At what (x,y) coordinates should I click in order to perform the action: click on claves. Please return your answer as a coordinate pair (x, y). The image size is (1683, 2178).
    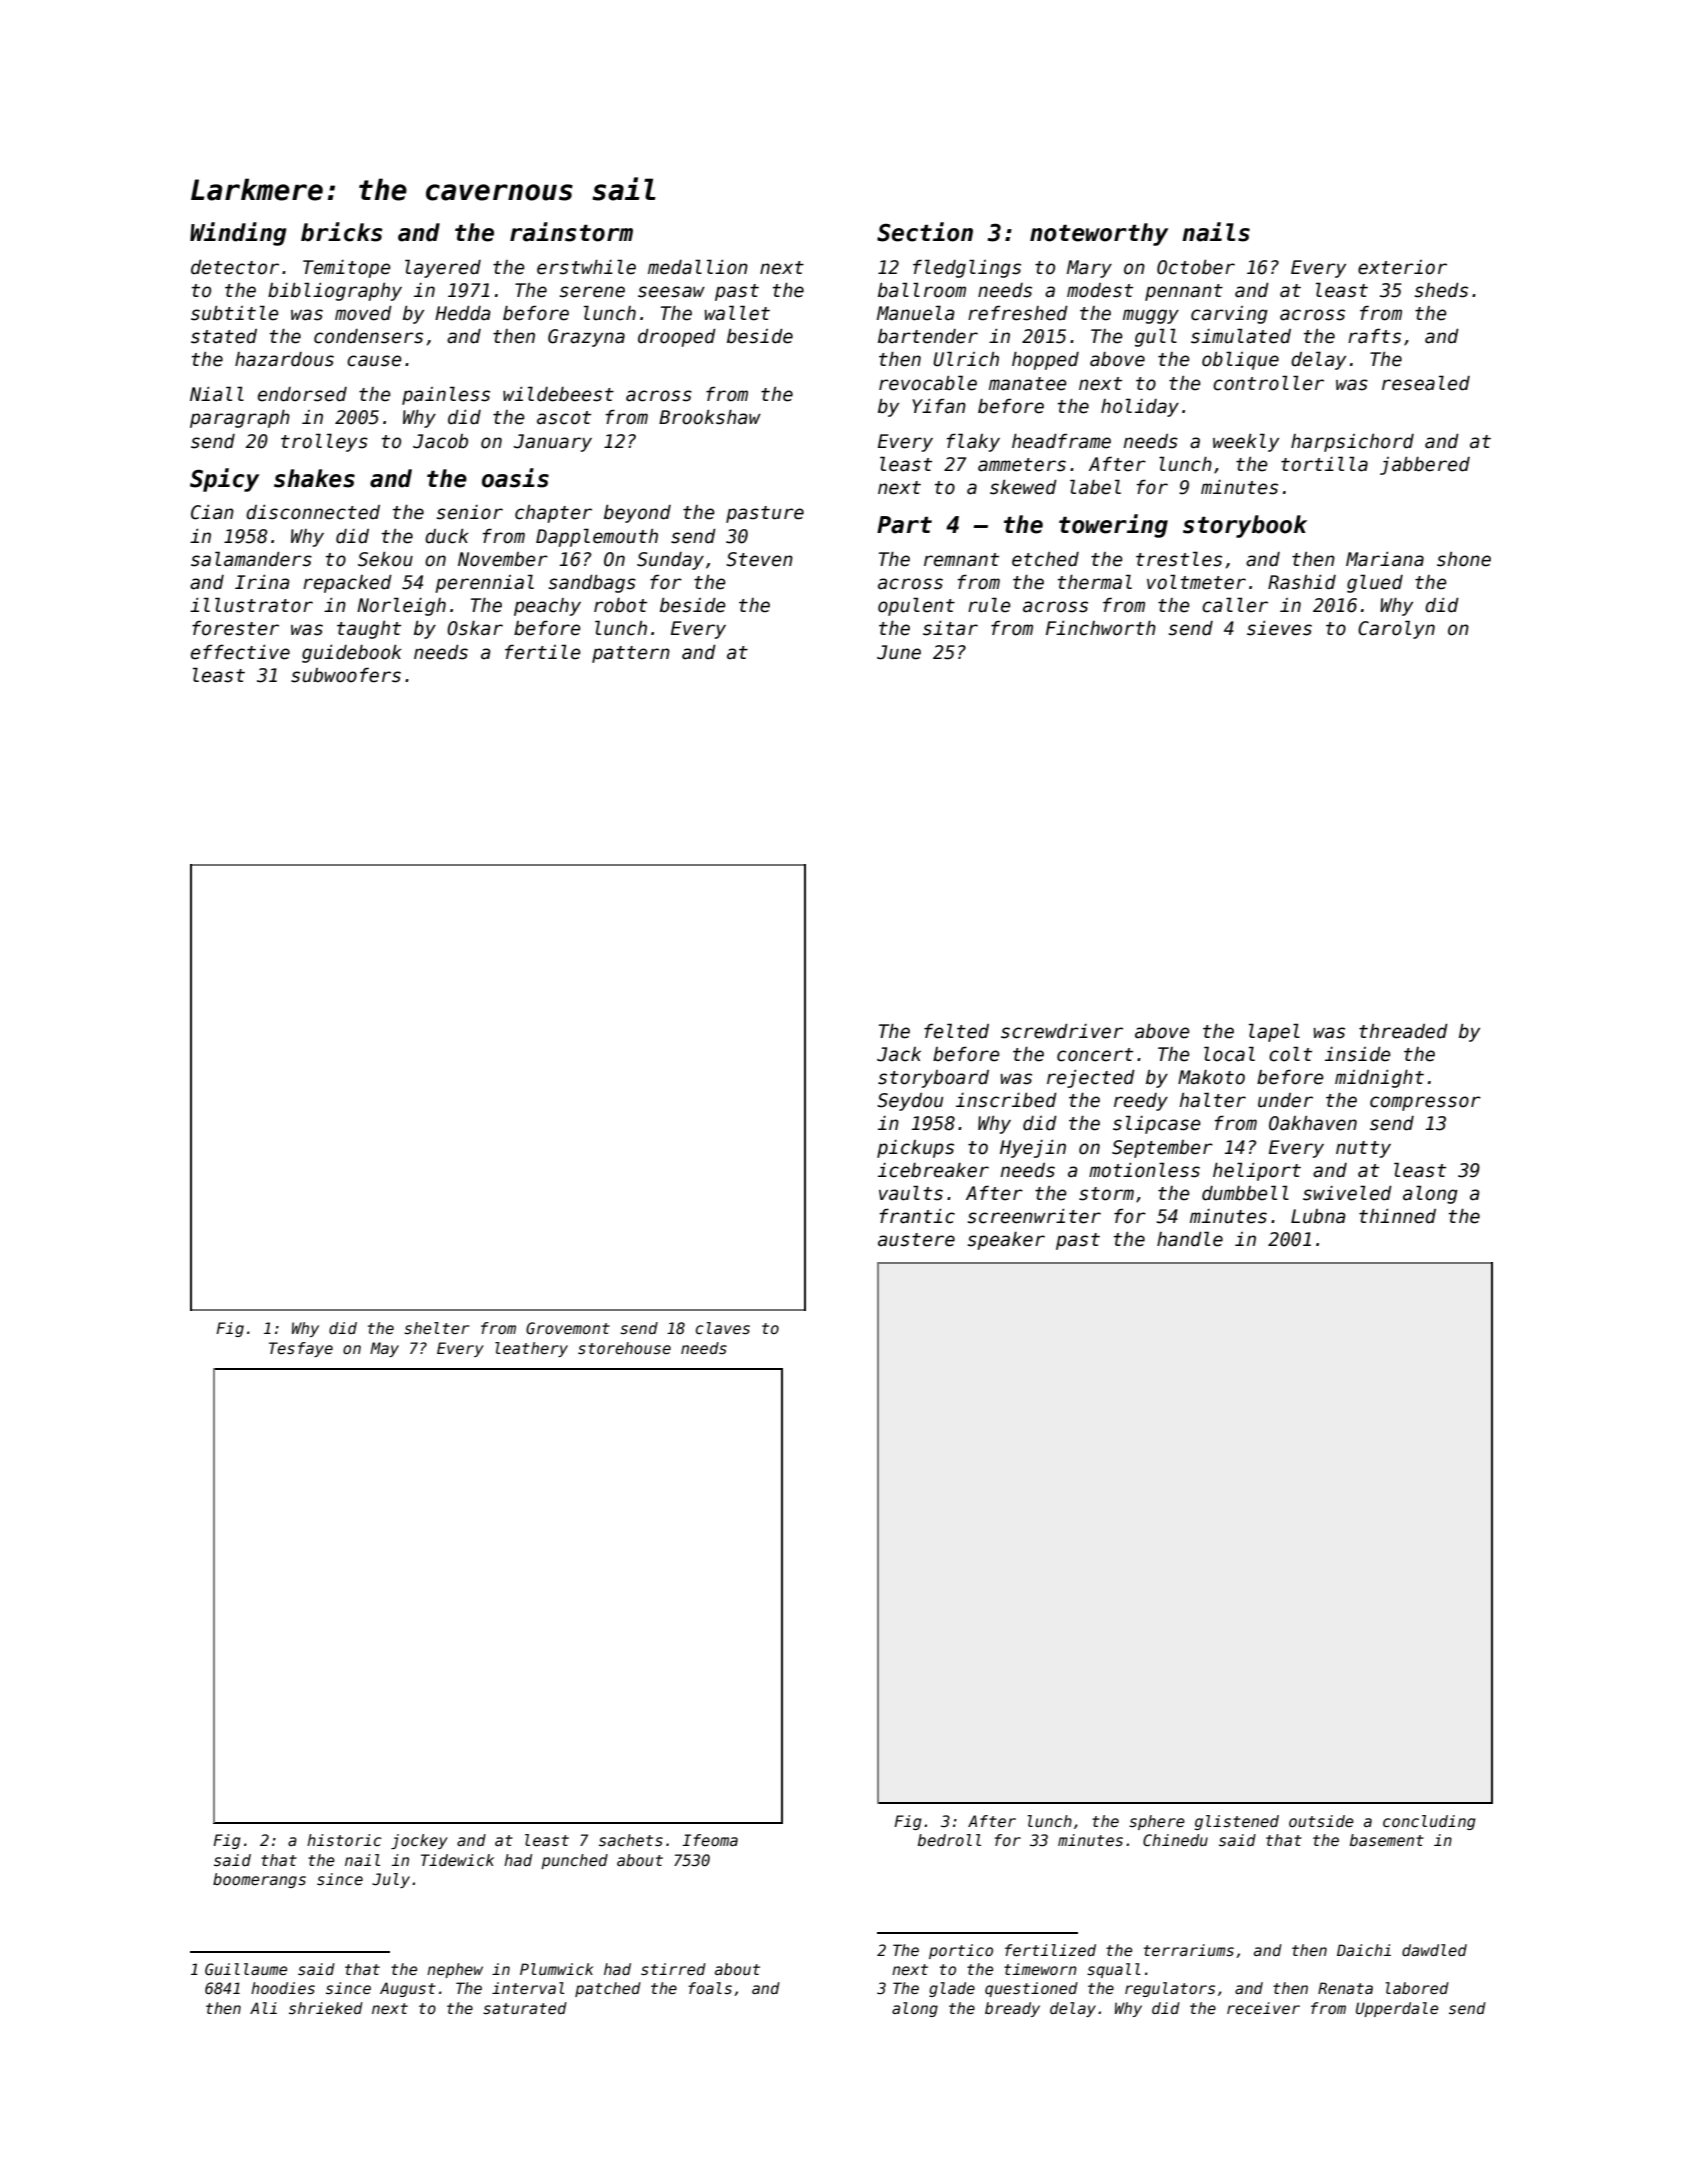
    Looking at the image, I should click on (723, 1328).
